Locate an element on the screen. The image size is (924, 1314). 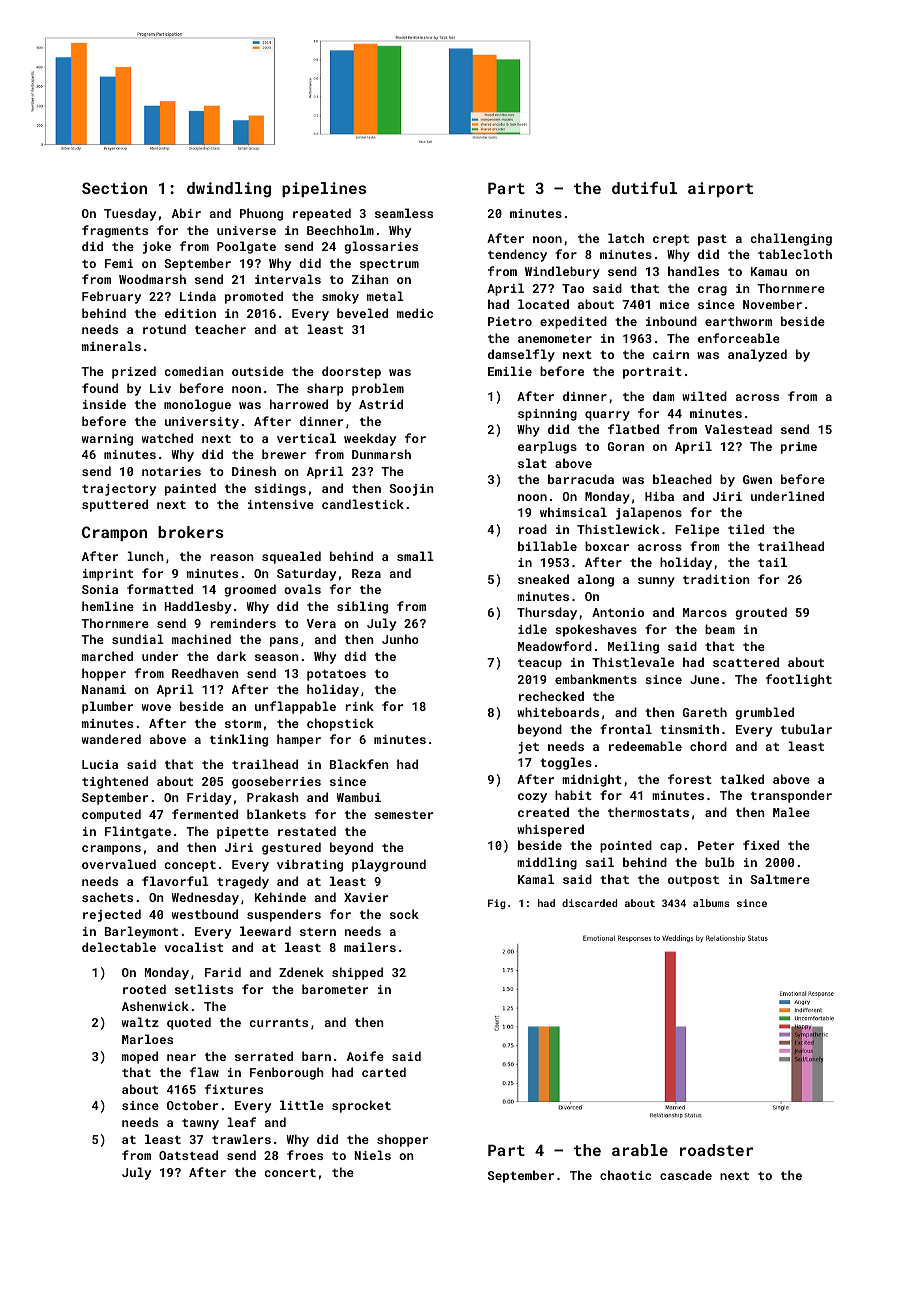
airport is located at coordinates (720, 189).
